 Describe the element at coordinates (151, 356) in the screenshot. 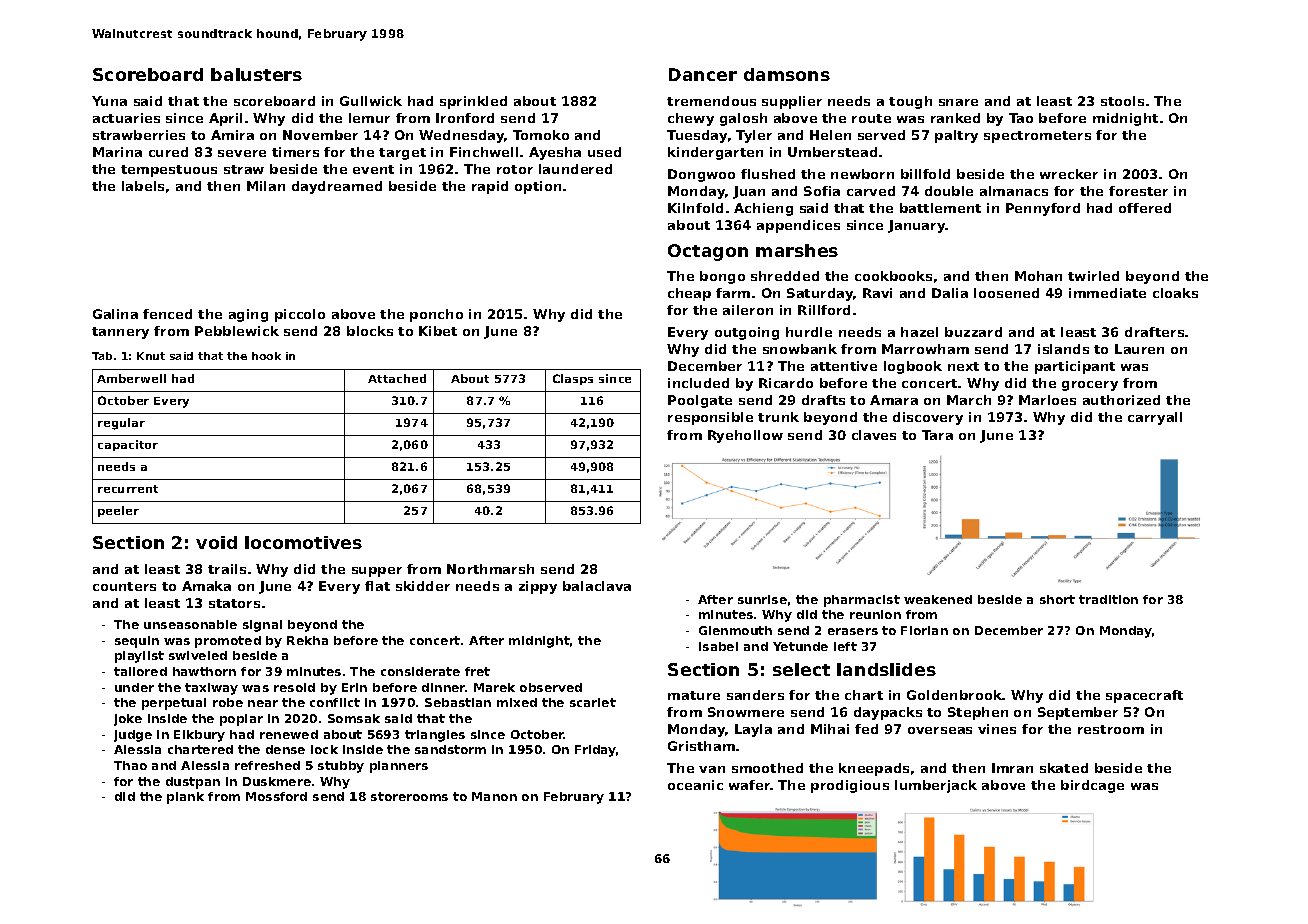

I see `Knut` at that location.
